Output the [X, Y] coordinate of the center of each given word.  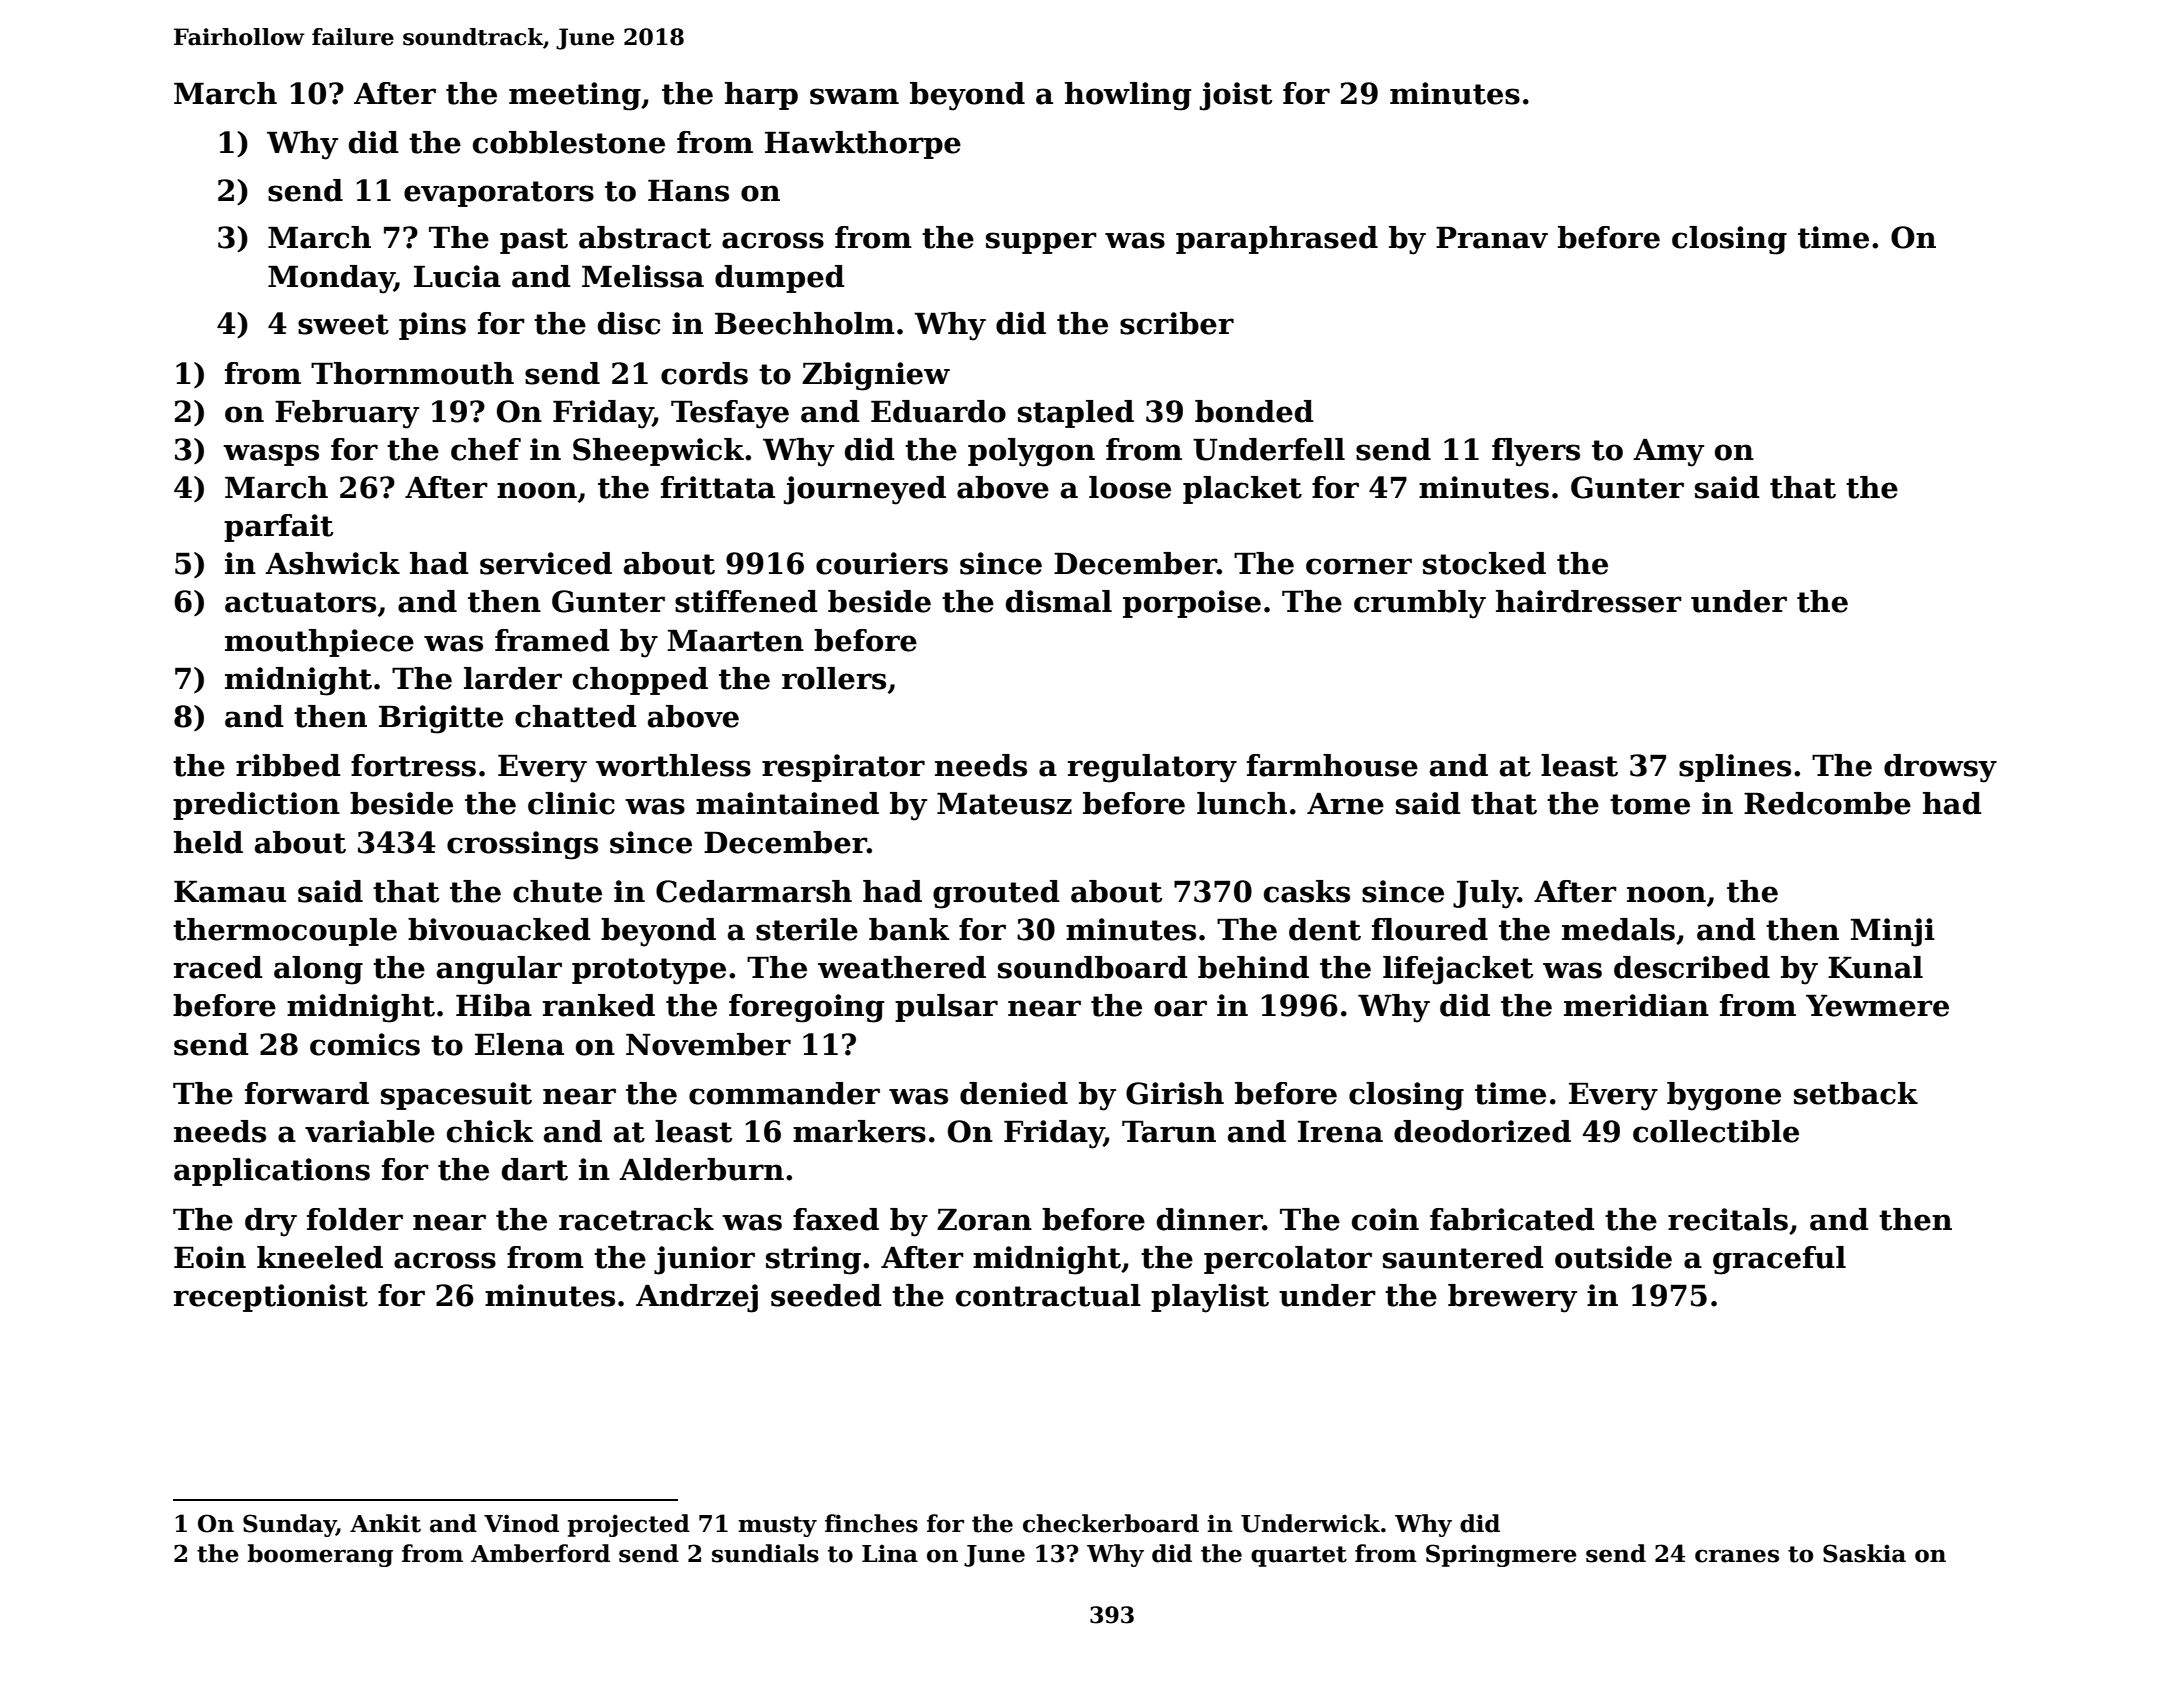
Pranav [1492, 238]
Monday [331, 279]
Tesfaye [730, 414]
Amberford [540, 1553]
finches [871, 1523]
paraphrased [1277, 240]
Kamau [230, 892]
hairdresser [1589, 601]
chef [486, 449]
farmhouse [1332, 765]
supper [1041, 243]
